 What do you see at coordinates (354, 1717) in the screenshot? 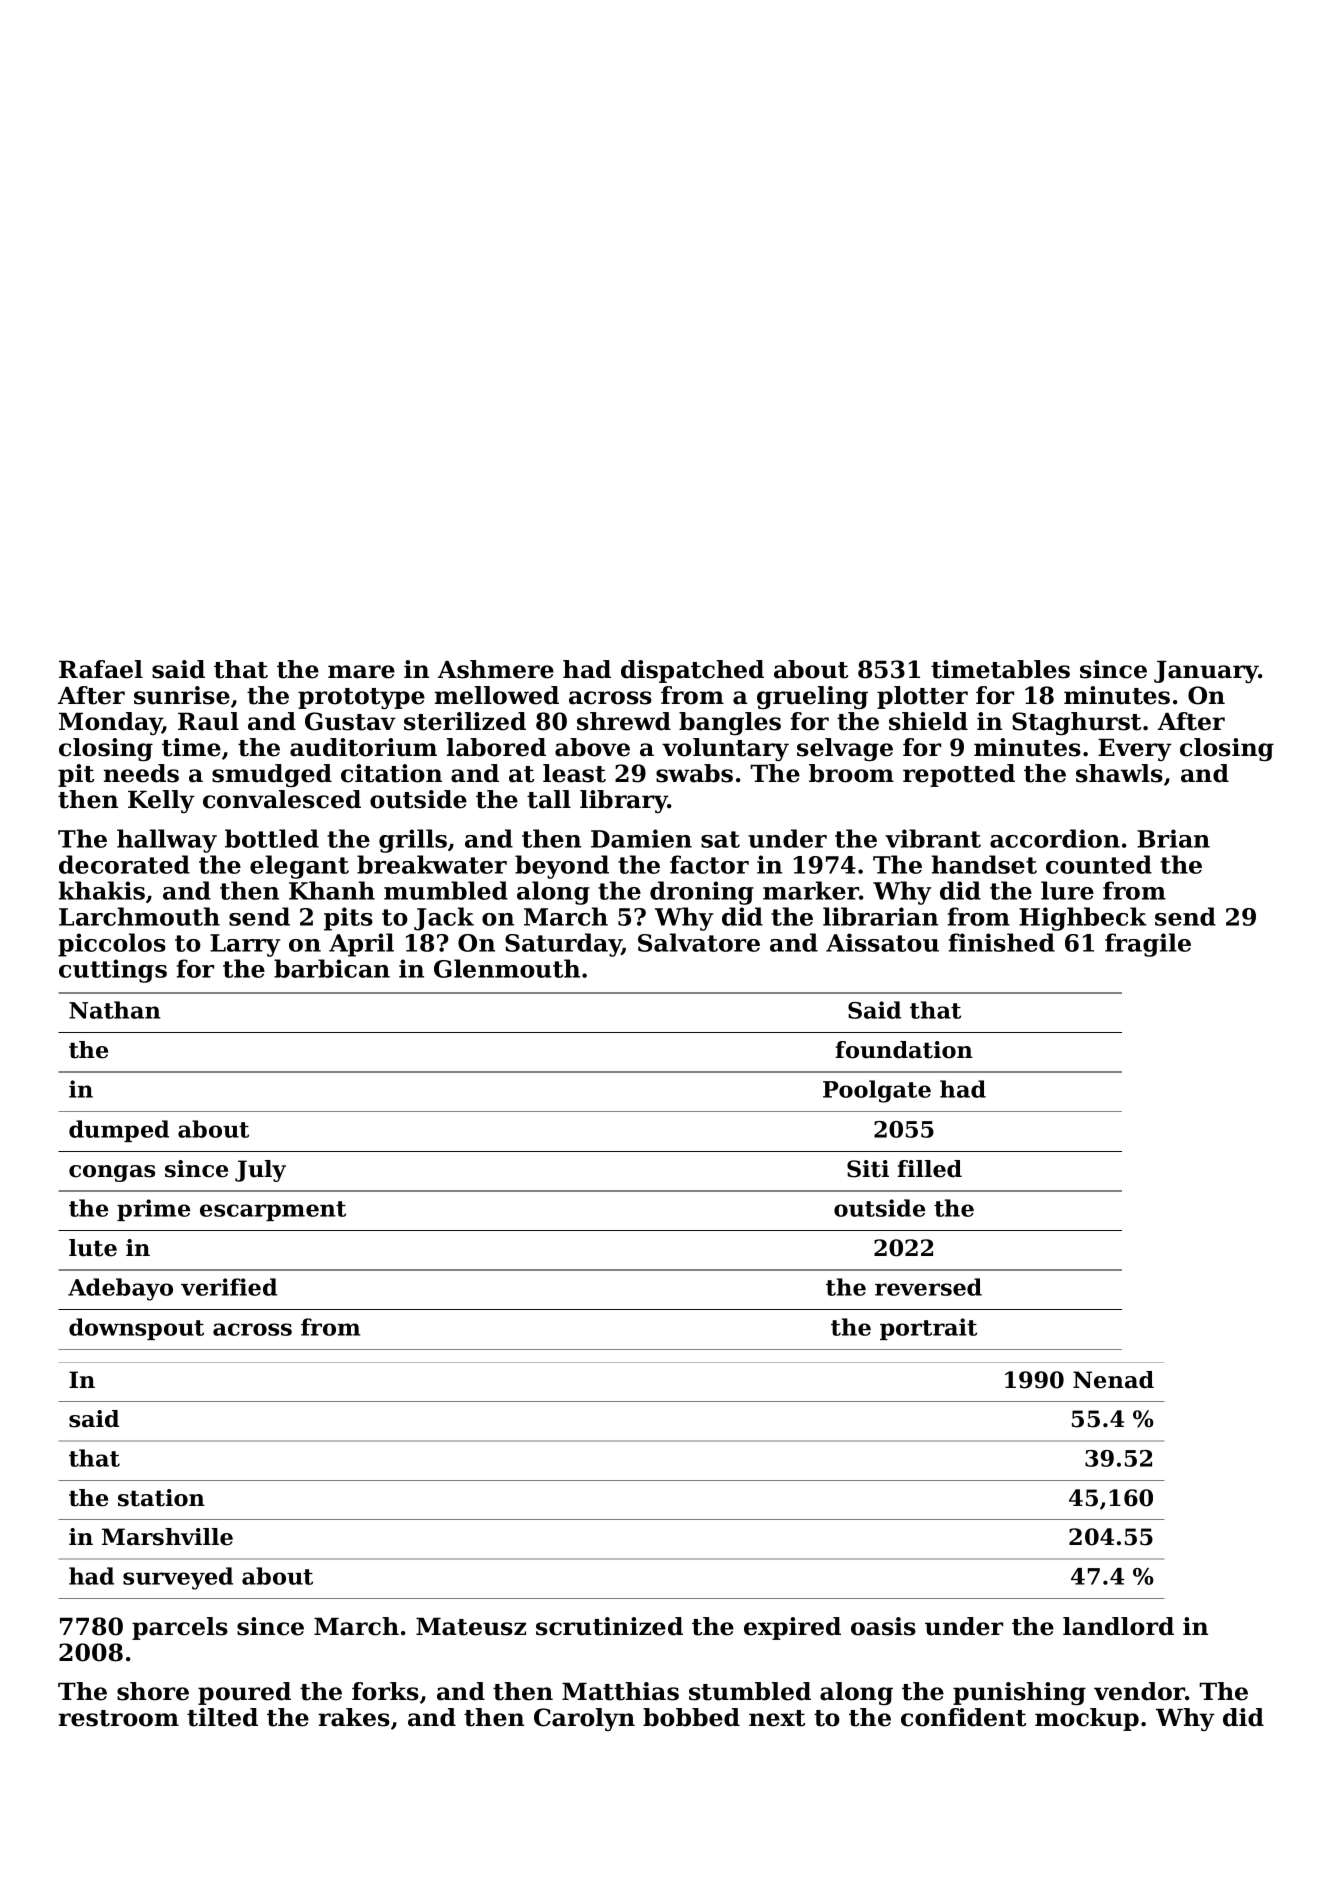
I see `rakes` at bounding box center [354, 1717].
